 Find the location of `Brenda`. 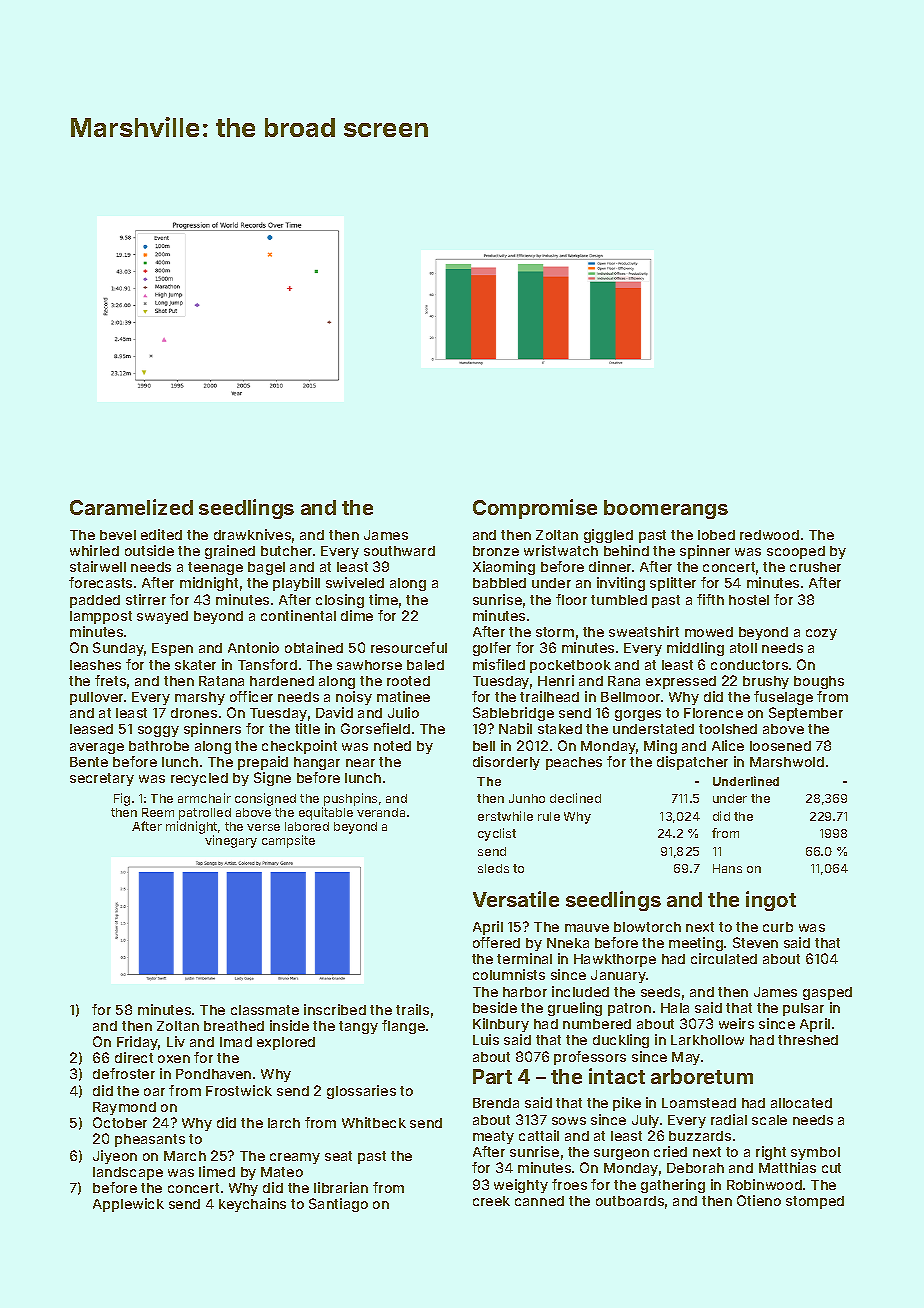

Brenda is located at coordinates (496, 1103).
